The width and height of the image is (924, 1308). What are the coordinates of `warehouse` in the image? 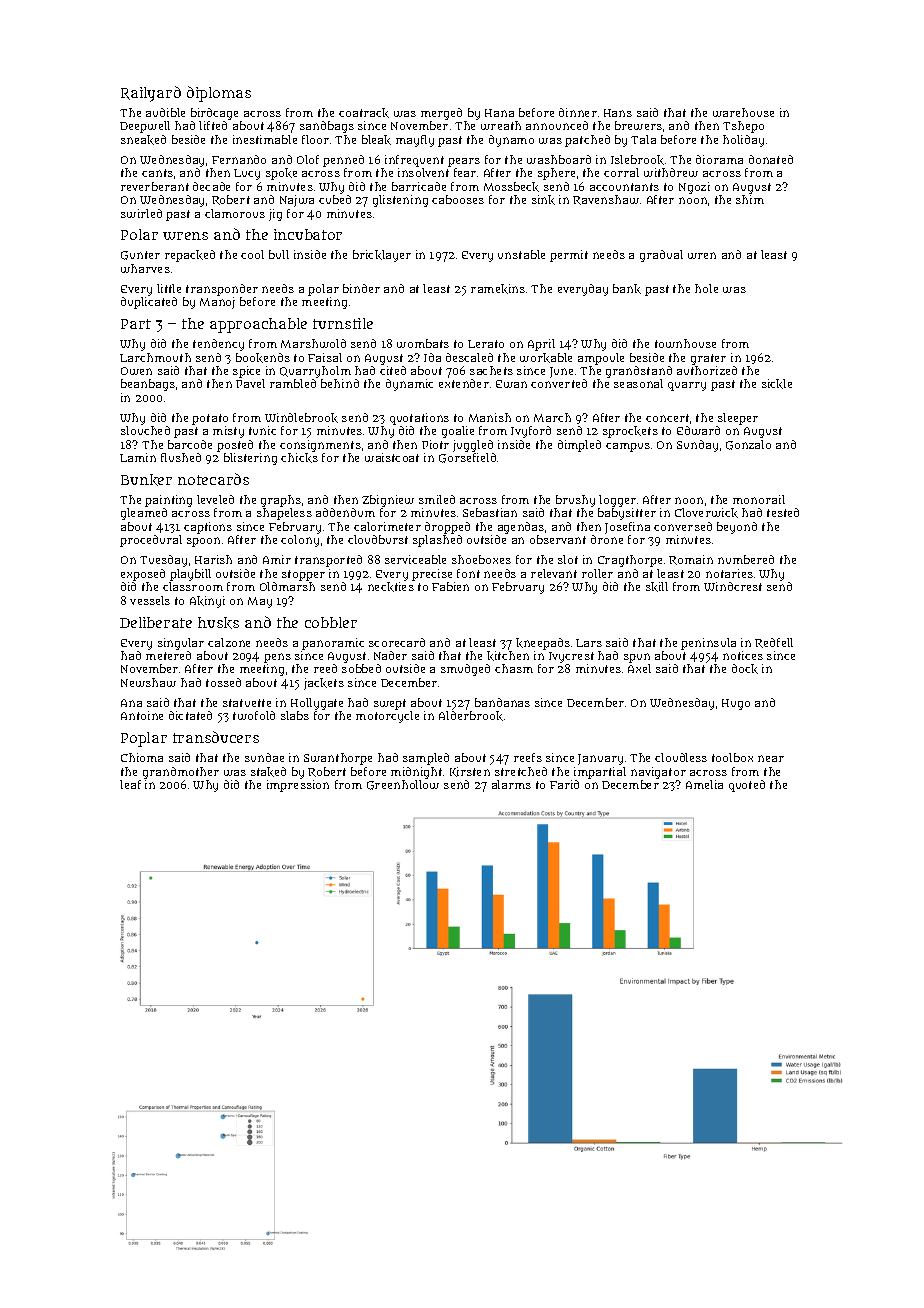 It's located at (743, 112).
